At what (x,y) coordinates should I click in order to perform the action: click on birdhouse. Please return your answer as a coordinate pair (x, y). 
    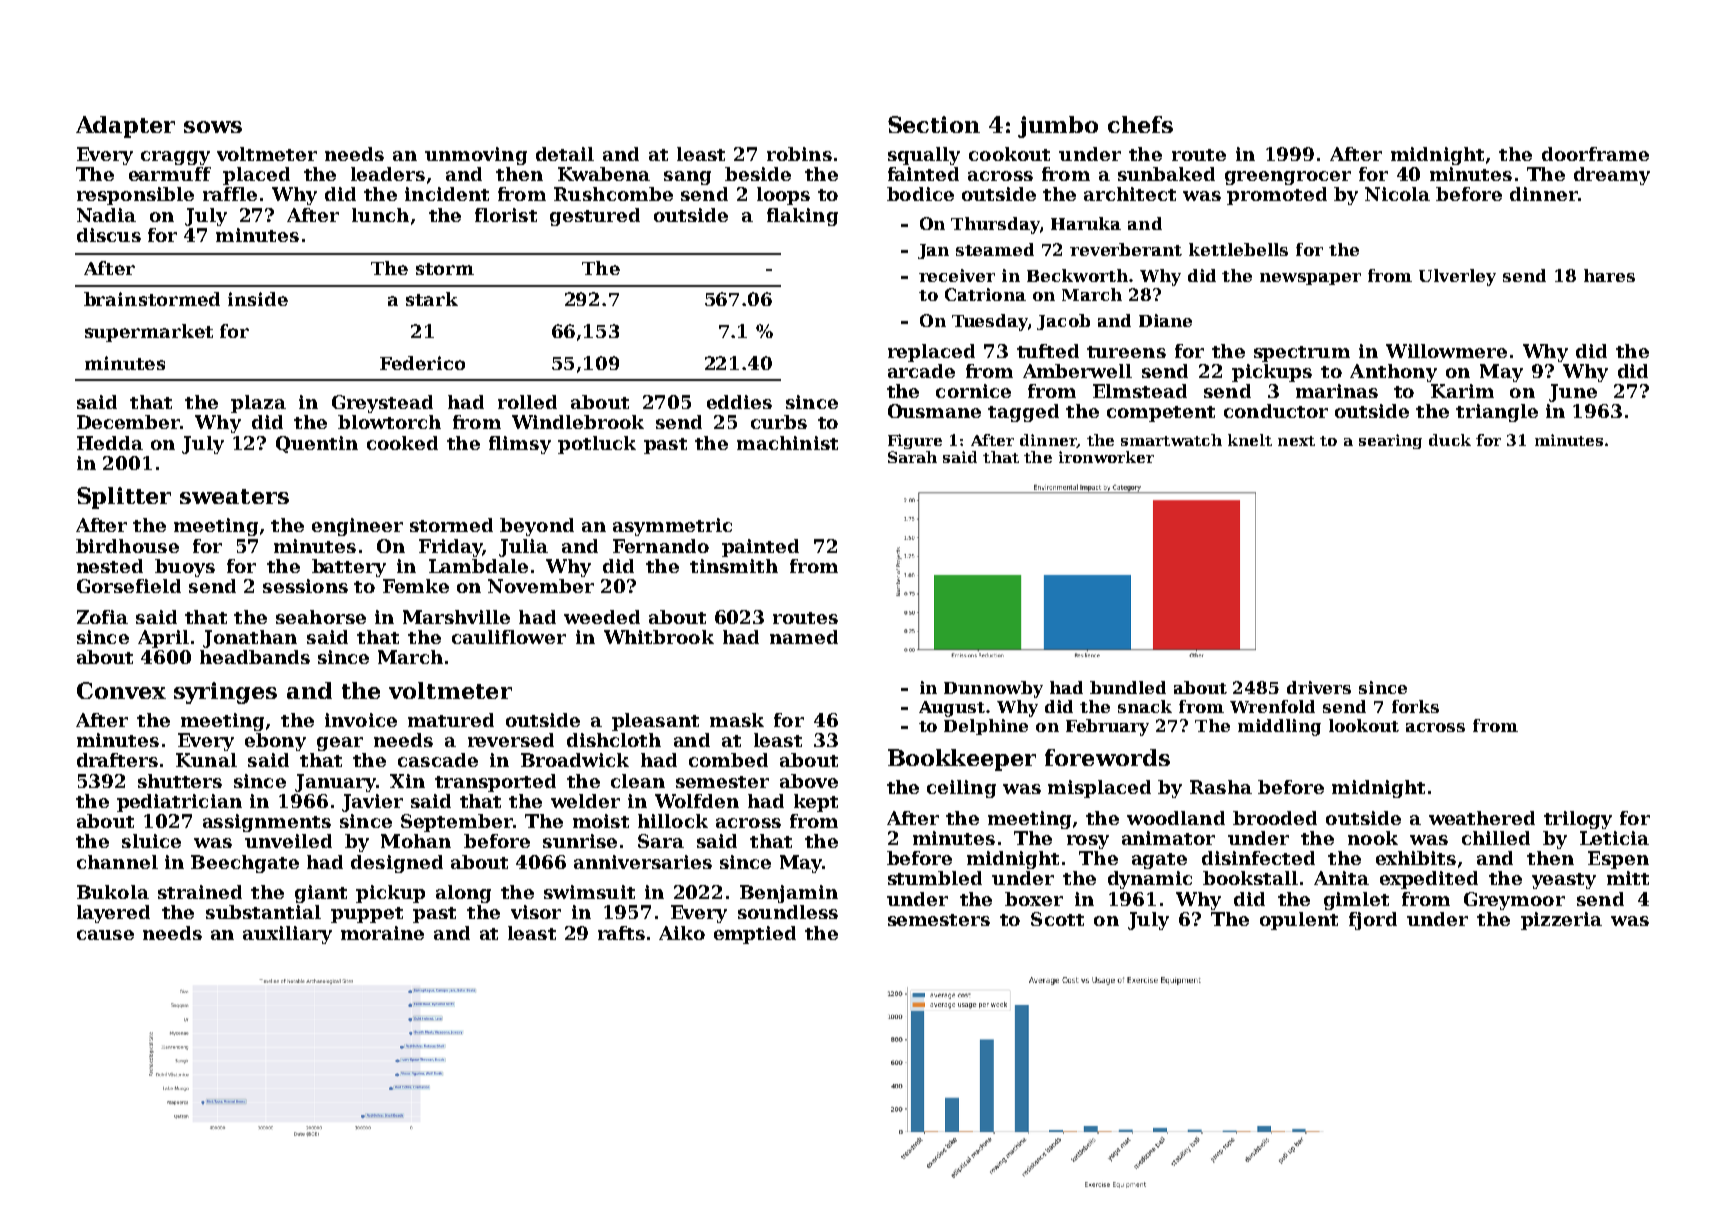
    Looking at the image, I should click on (127, 546).
